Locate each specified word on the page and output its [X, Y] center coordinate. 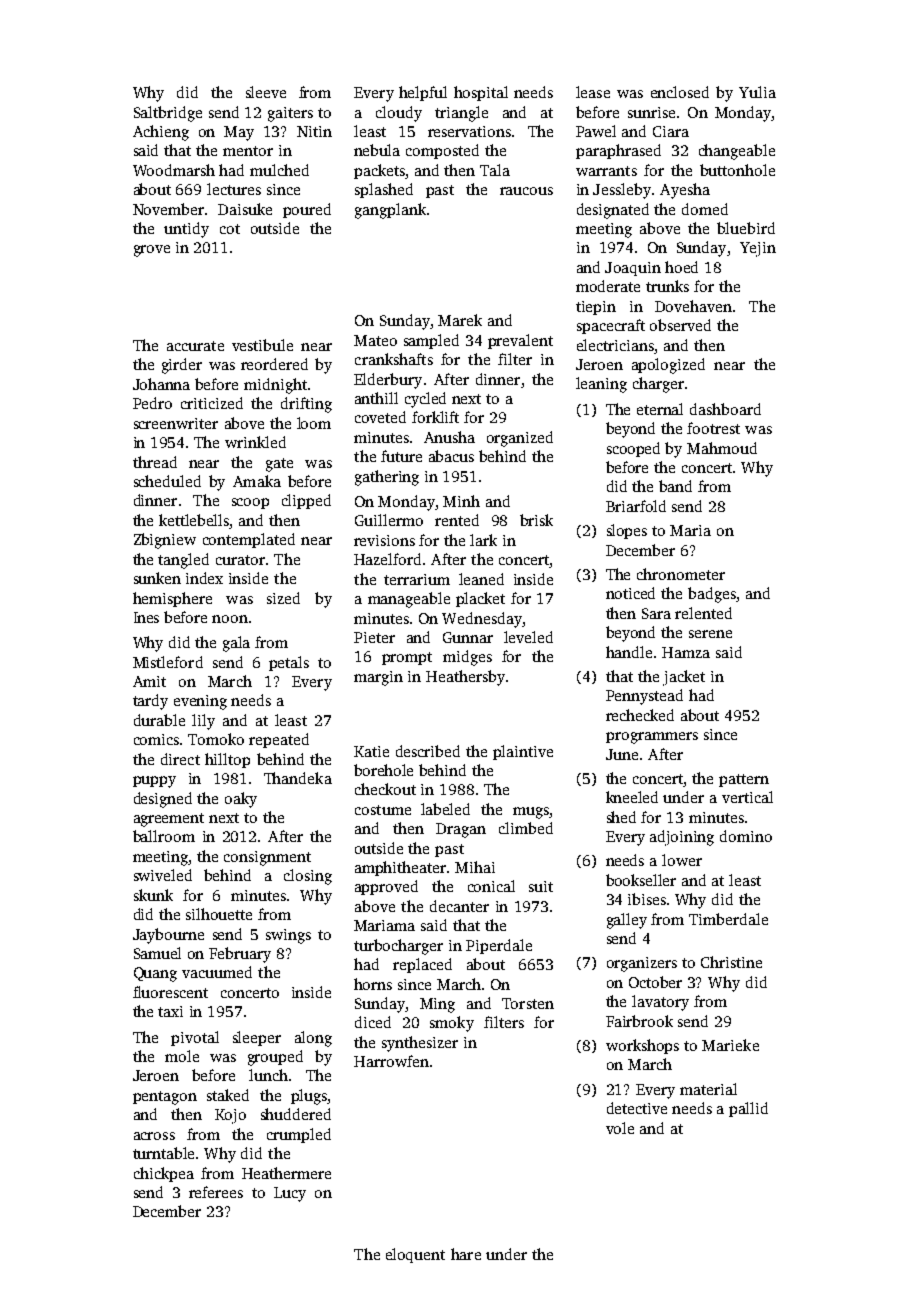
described [428, 751]
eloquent [415, 1255]
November [168, 209]
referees [216, 1192]
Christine [731, 962]
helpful [423, 93]
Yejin [758, 249]
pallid [748, 1109]
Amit [149, 681]
